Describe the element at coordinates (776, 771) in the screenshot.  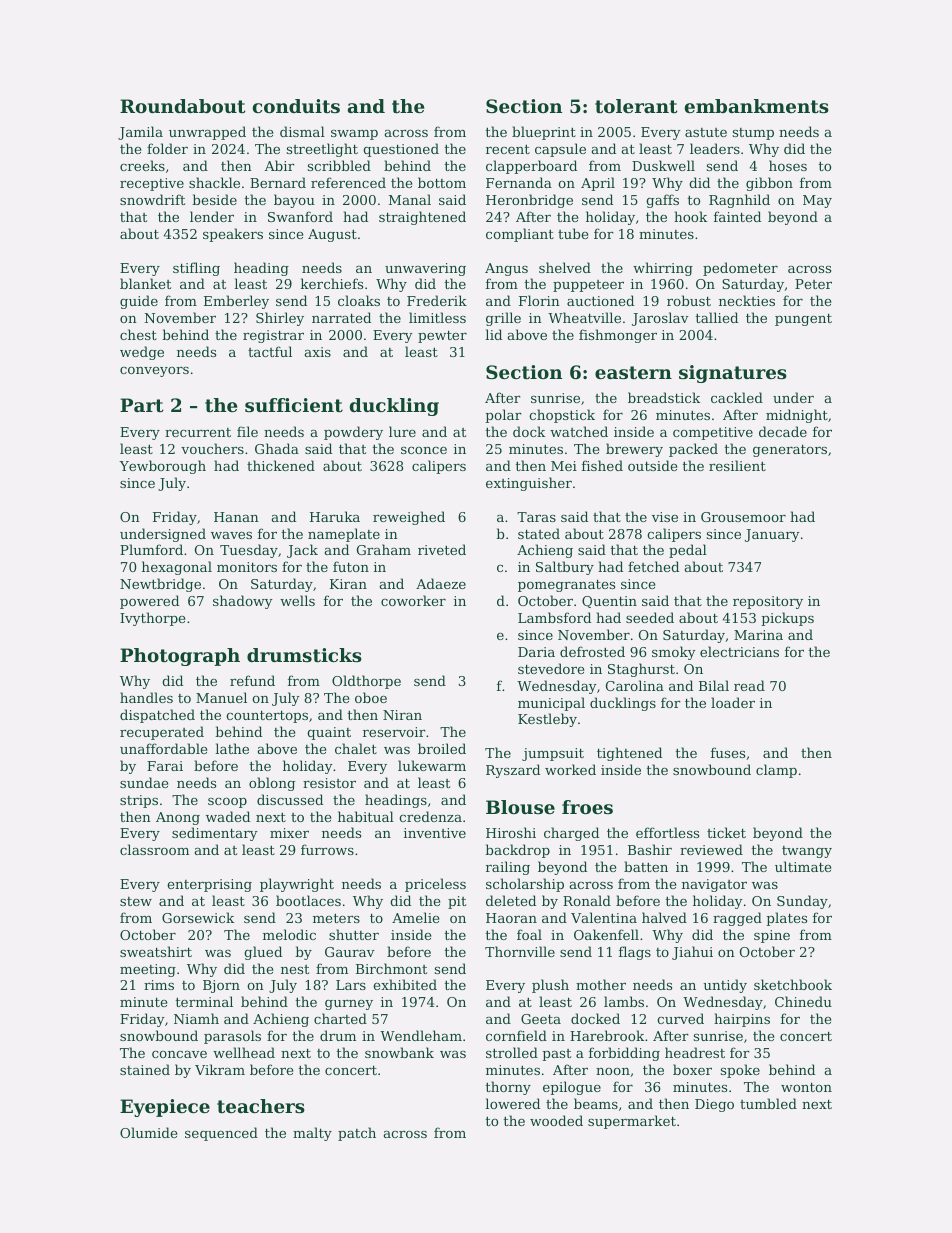
I see `clamp` at that location.
